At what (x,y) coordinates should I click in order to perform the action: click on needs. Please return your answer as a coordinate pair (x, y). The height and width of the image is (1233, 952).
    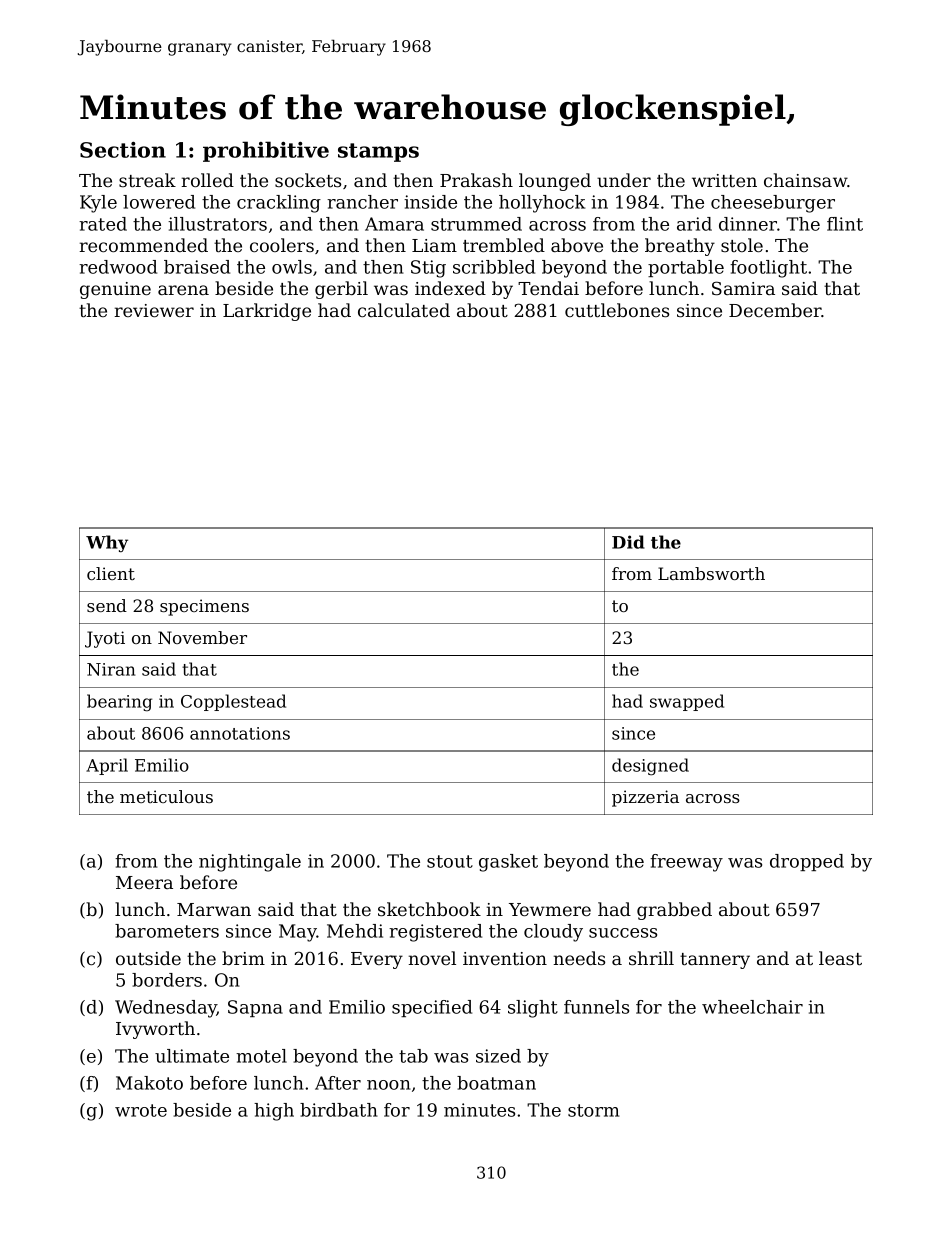
    Looking at the image, I should click on (579, 958).
